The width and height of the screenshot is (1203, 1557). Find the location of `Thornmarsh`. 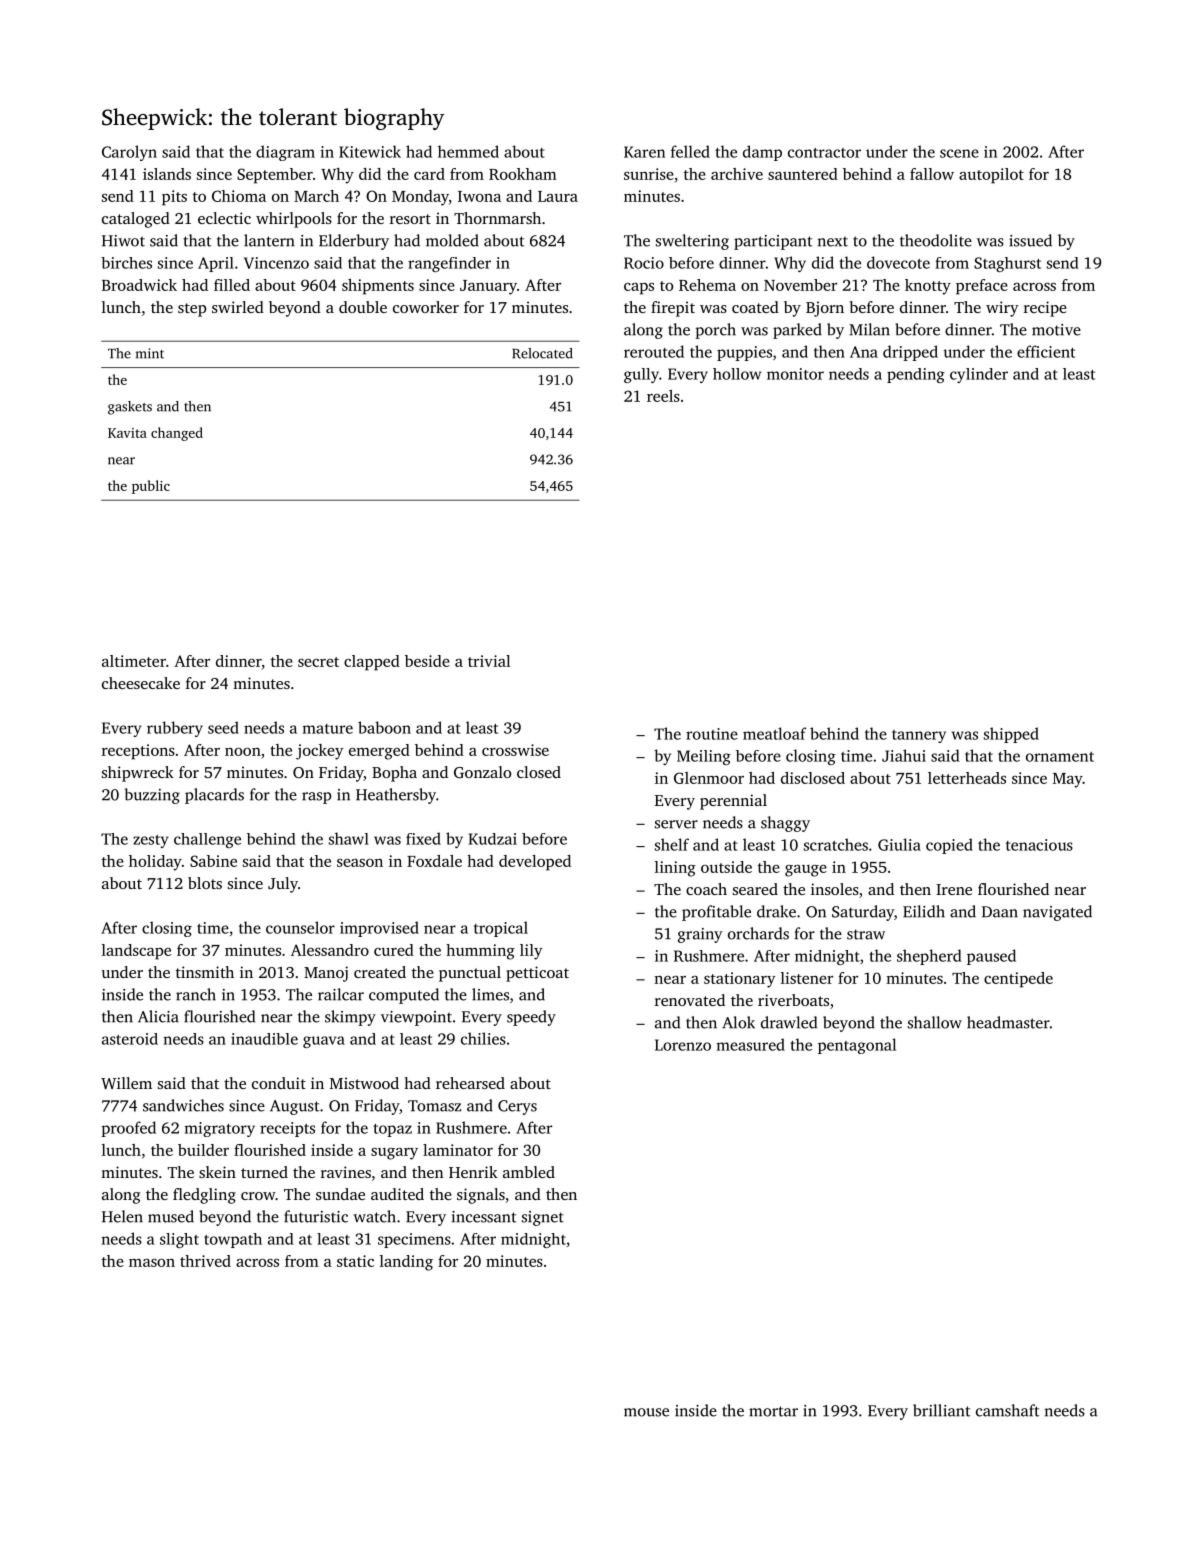

Thornmarsh is located at coordinates (497, 218).
